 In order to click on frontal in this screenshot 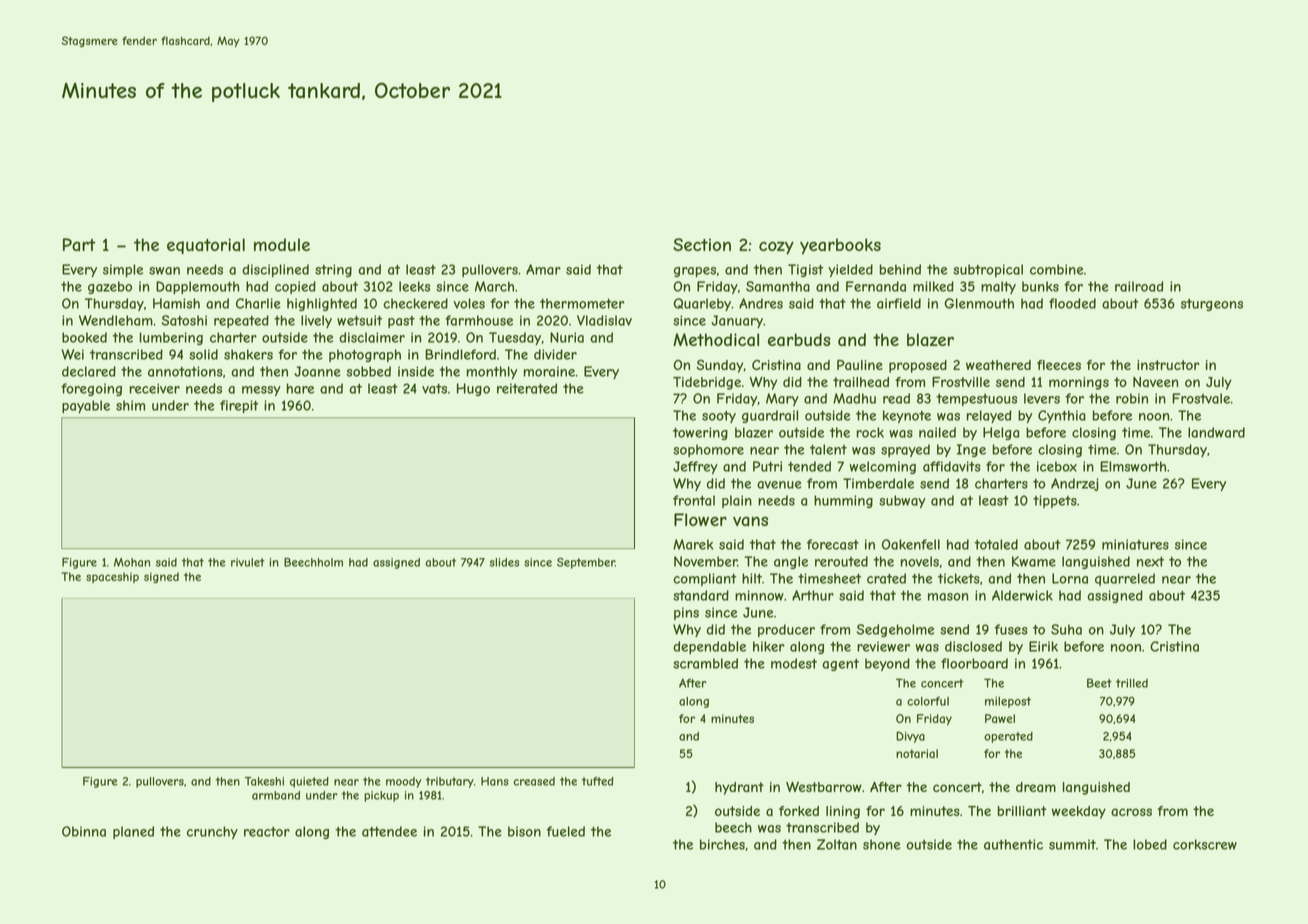, I will do `click(694, 500)`.
